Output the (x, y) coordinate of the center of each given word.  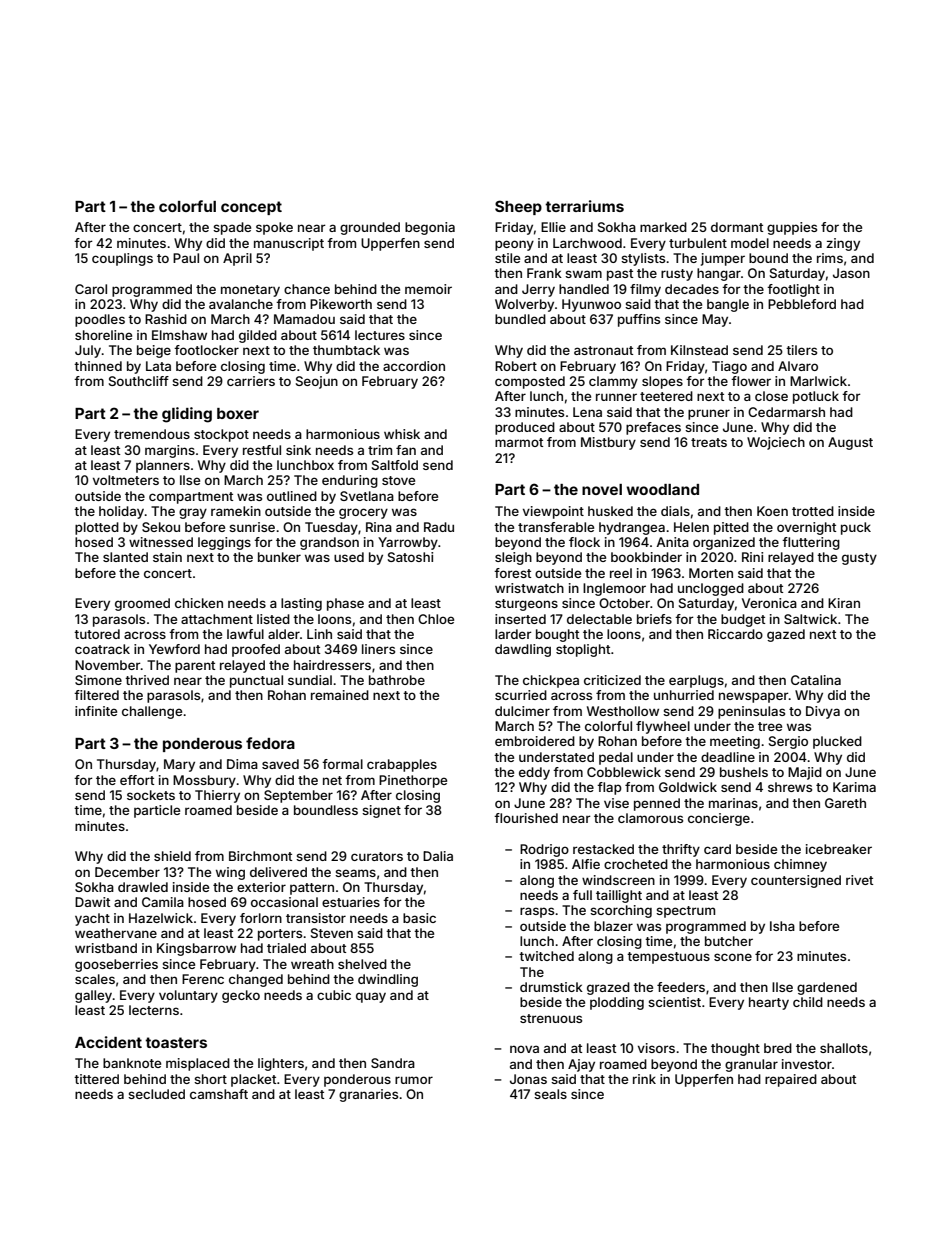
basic (419, 918)
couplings (122, 259)
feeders (681, 987)
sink (298, 450)
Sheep (518, 207)
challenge (152, 712)
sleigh (513, 558)
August (850, 443)
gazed (786, 635)
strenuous (551, 1018)
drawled (143, 887)
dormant (737, 227)
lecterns (154, 1010)
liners (378, 649)
